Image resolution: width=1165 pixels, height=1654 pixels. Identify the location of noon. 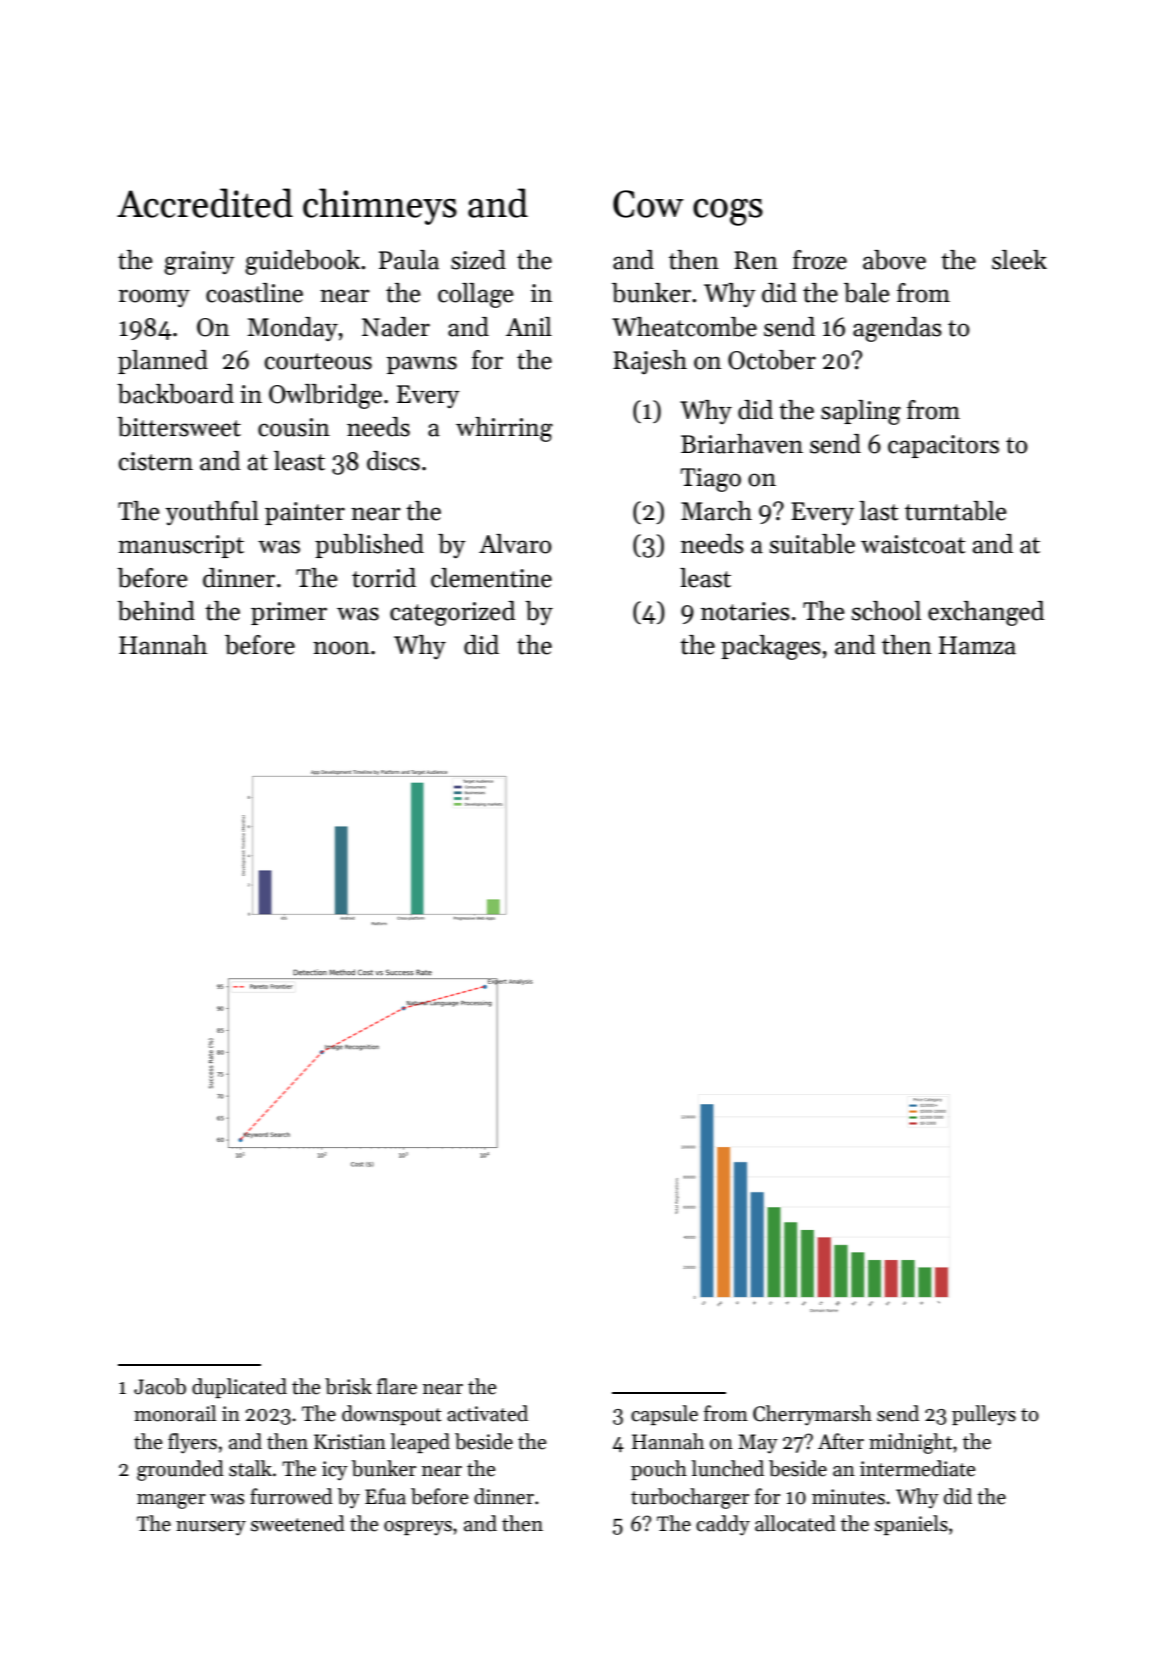
(341, 648).
